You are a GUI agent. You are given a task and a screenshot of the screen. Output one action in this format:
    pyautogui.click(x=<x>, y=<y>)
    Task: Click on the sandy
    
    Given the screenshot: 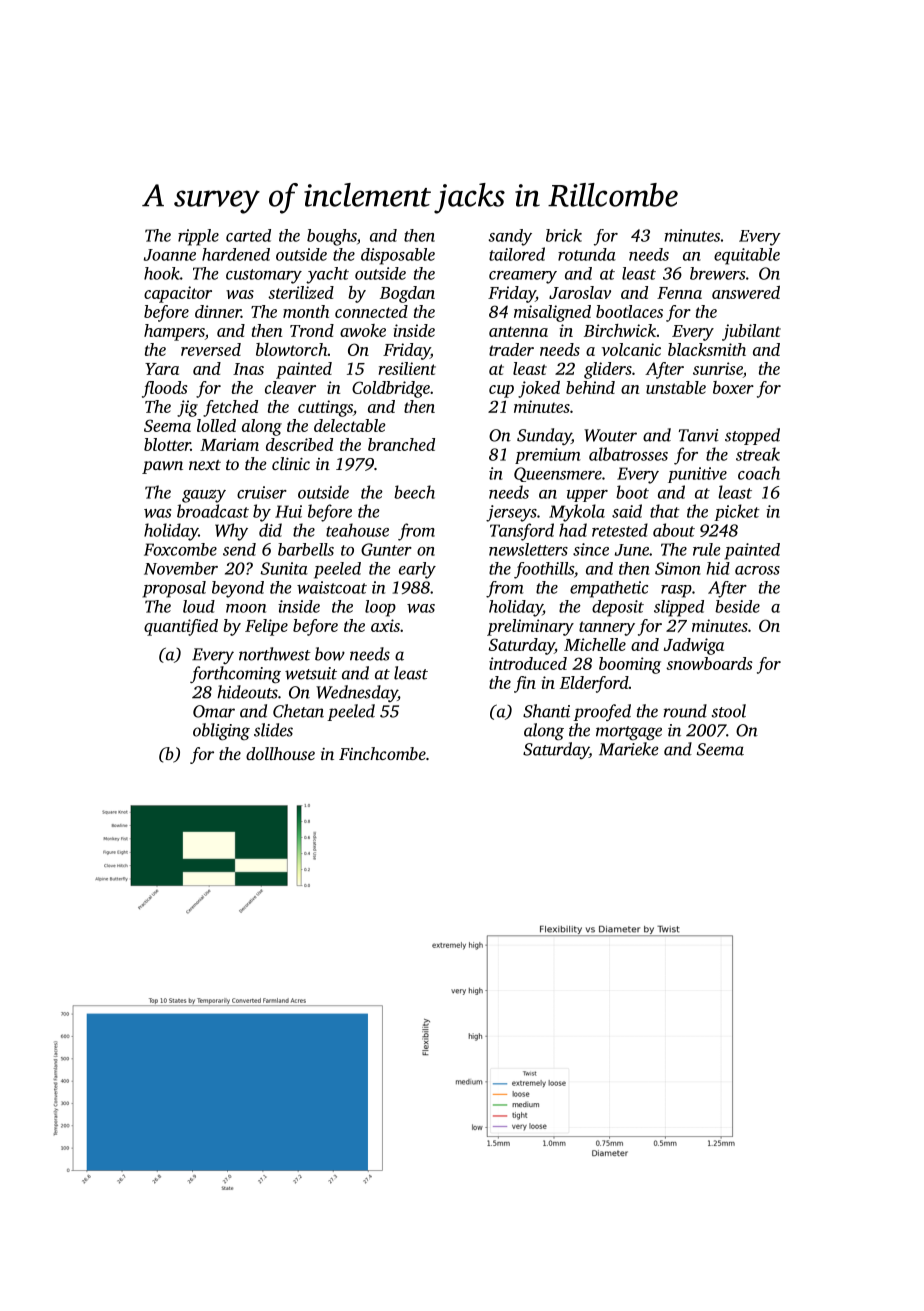 What is the action you would take?
    pyautogui.click(x=510, y=237)
